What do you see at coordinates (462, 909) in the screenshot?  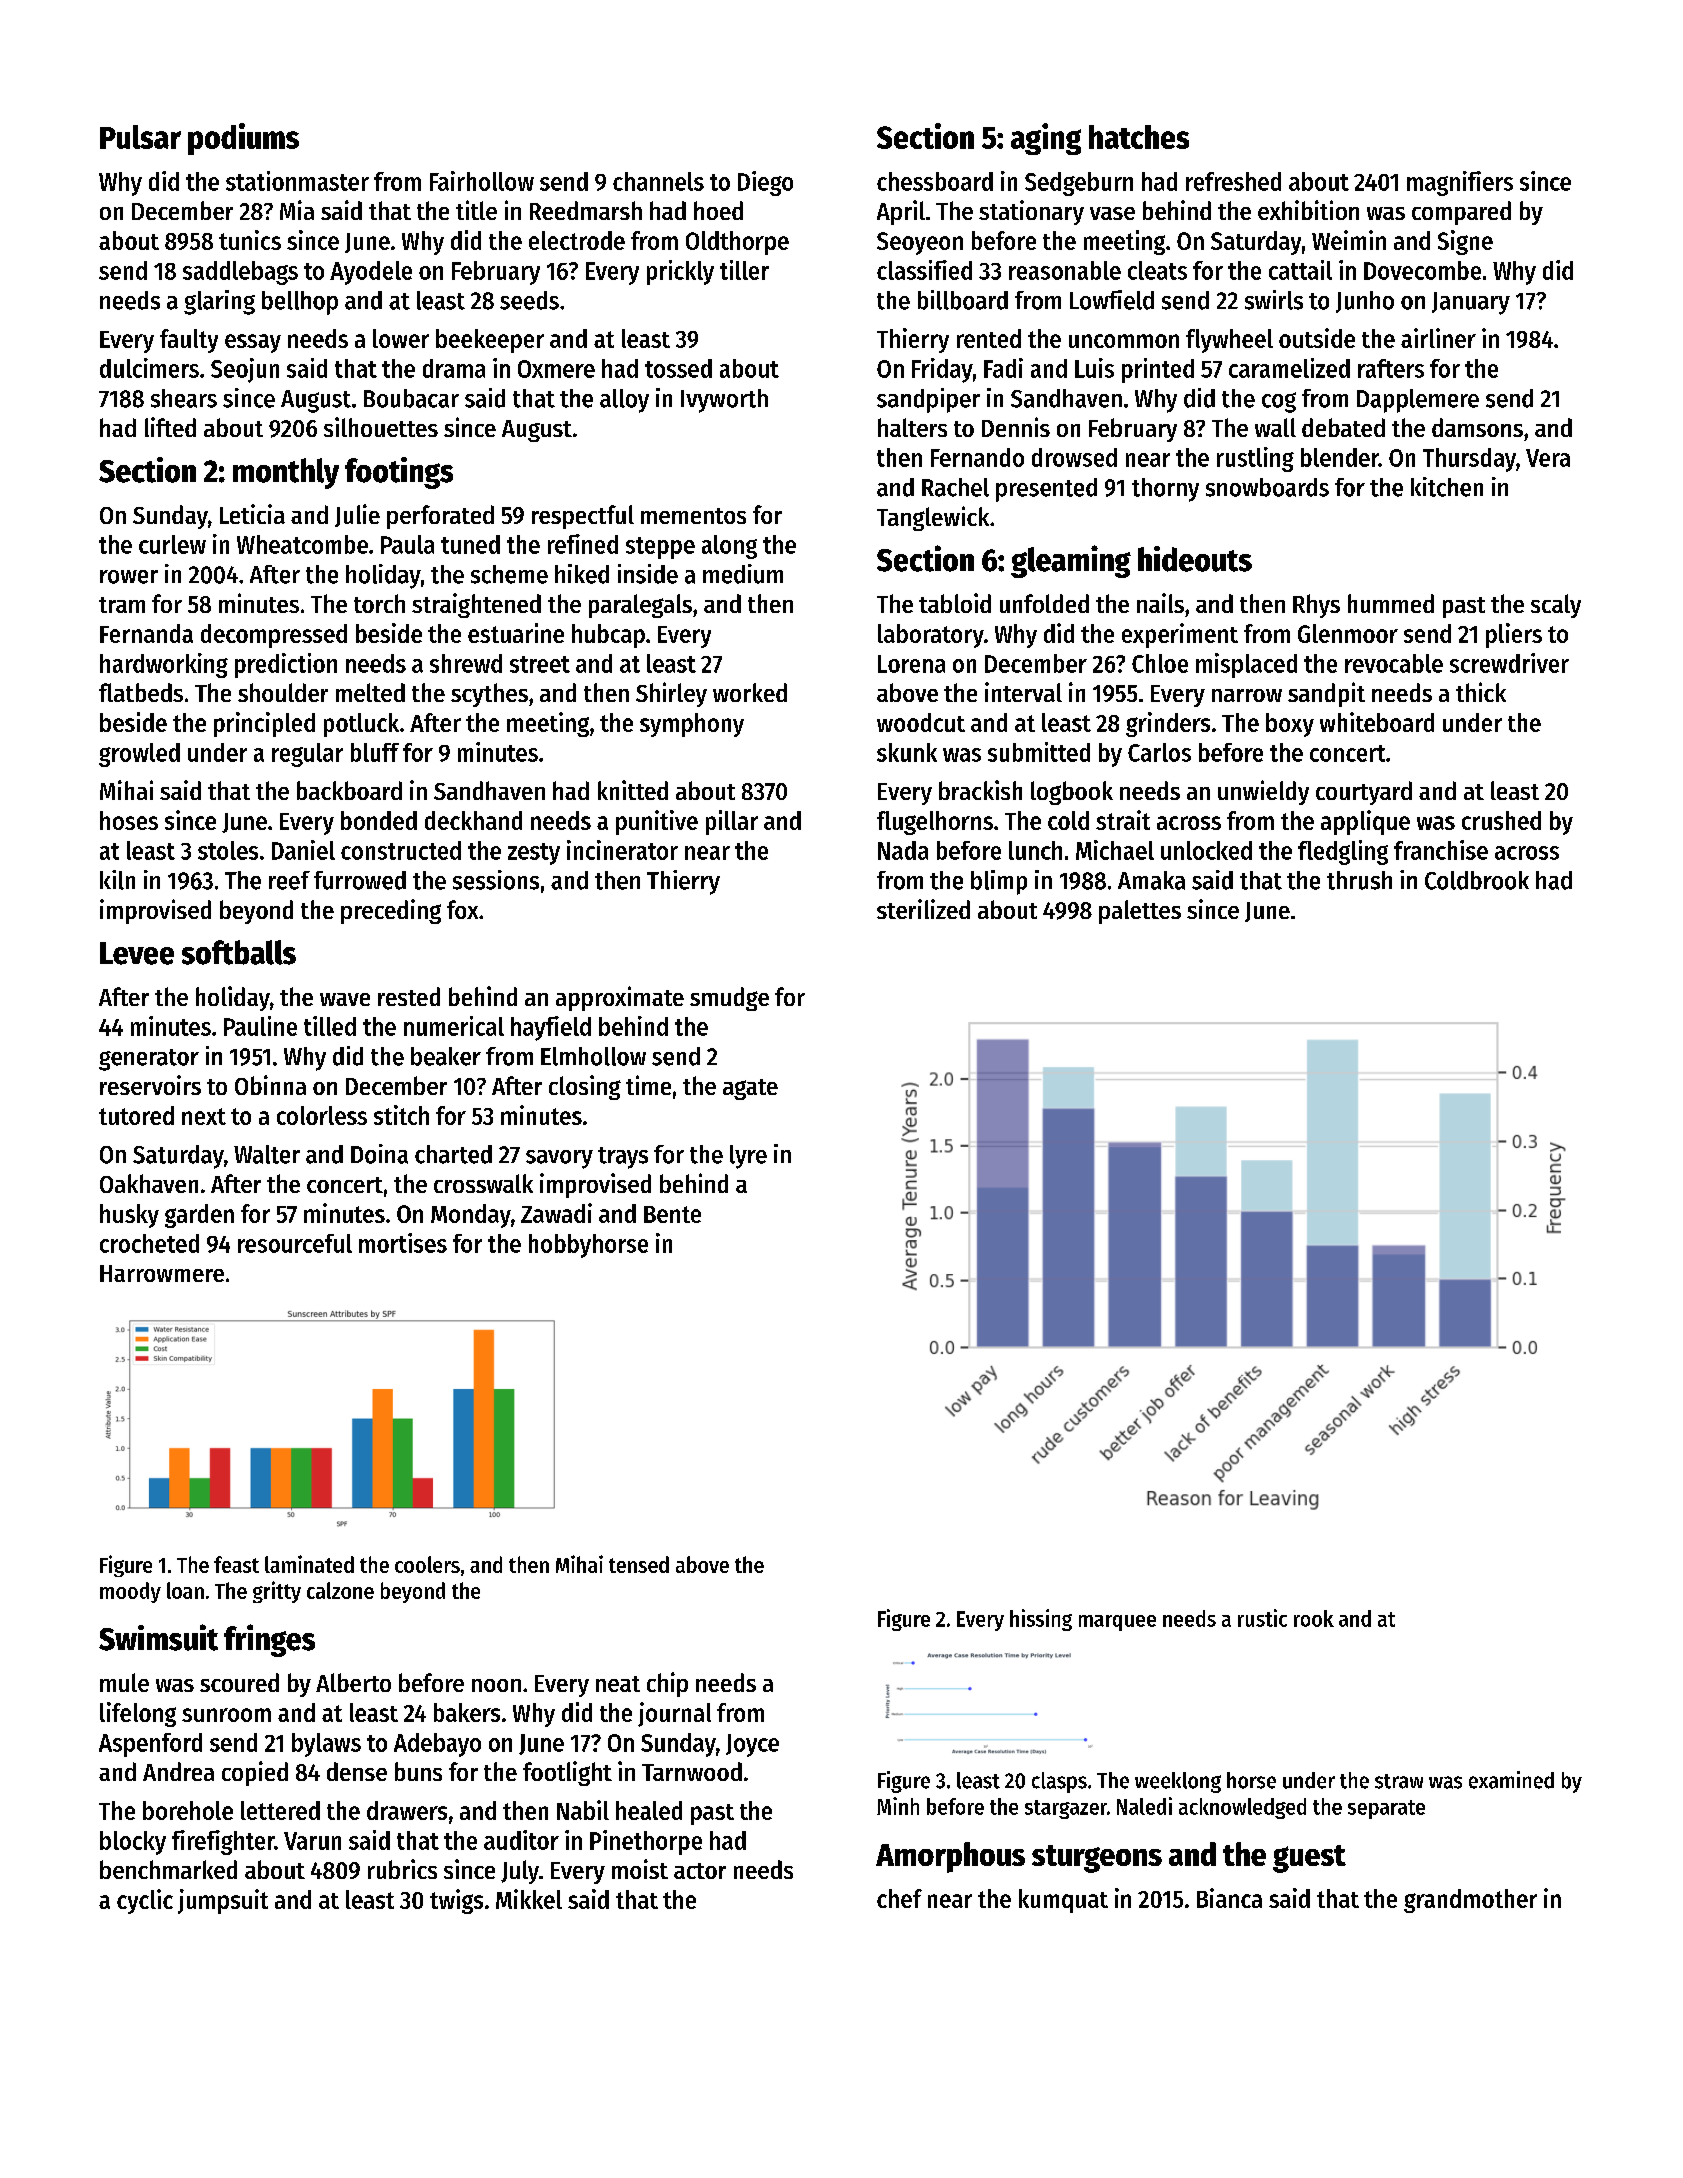 I see `fox` at bounding box center [462, 909].
